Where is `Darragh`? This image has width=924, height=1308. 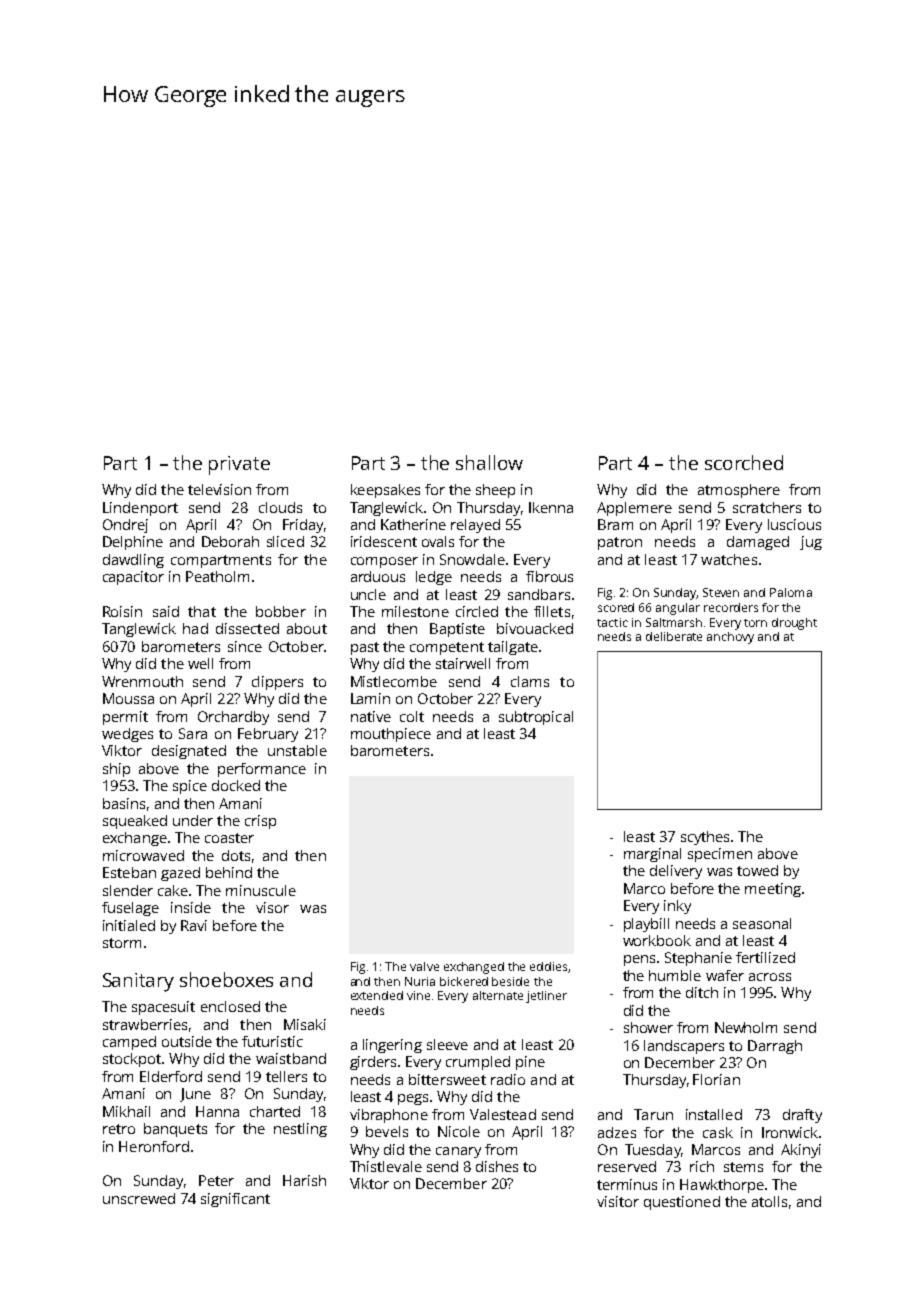 Darragh is located at coordinates (775, 1047).
